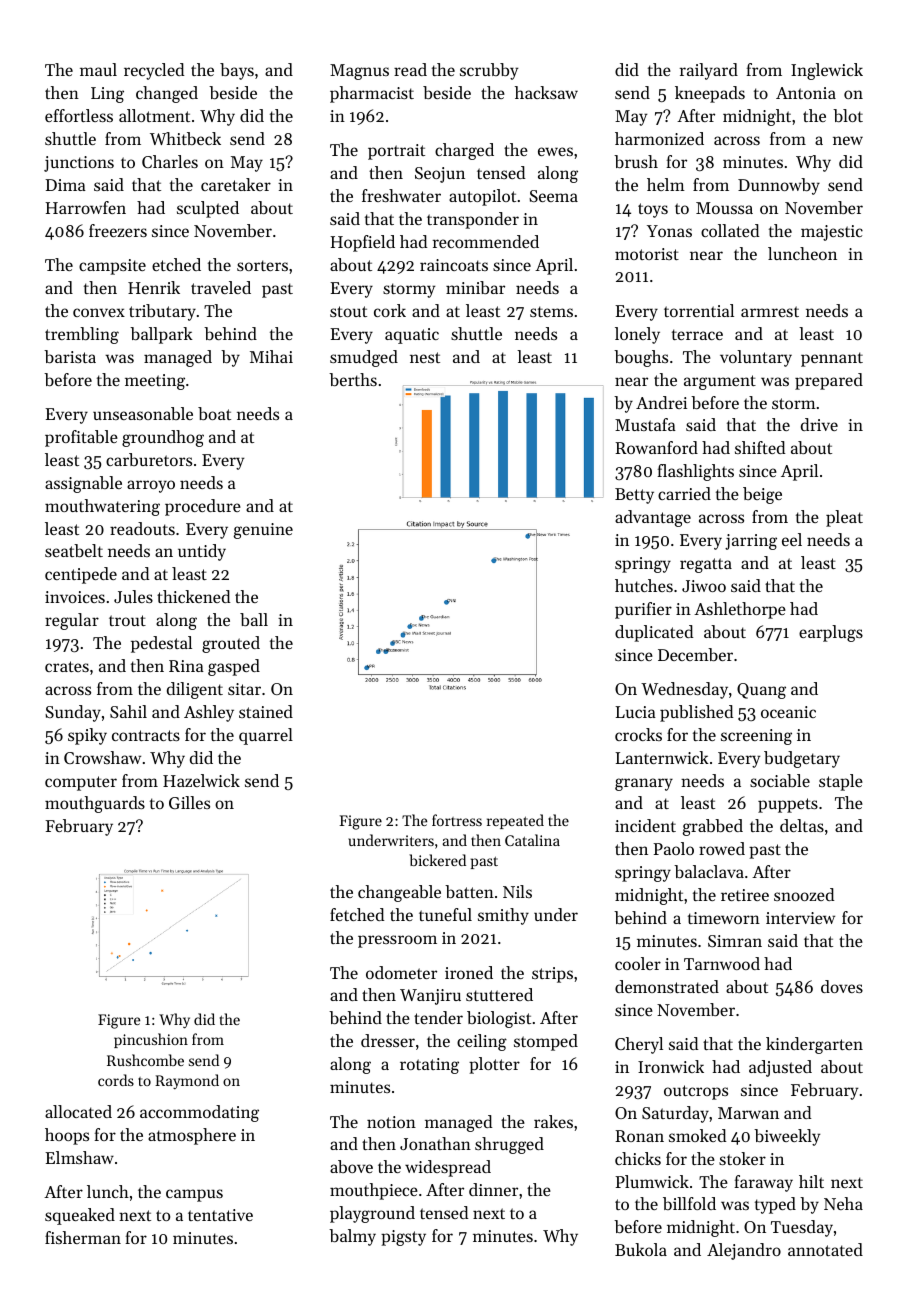 Image resolution: width=908 pixels, height=1316 pixels. Describe the element at coordinates (770, 311) in the screenshot. I see `armrest` at that location.
